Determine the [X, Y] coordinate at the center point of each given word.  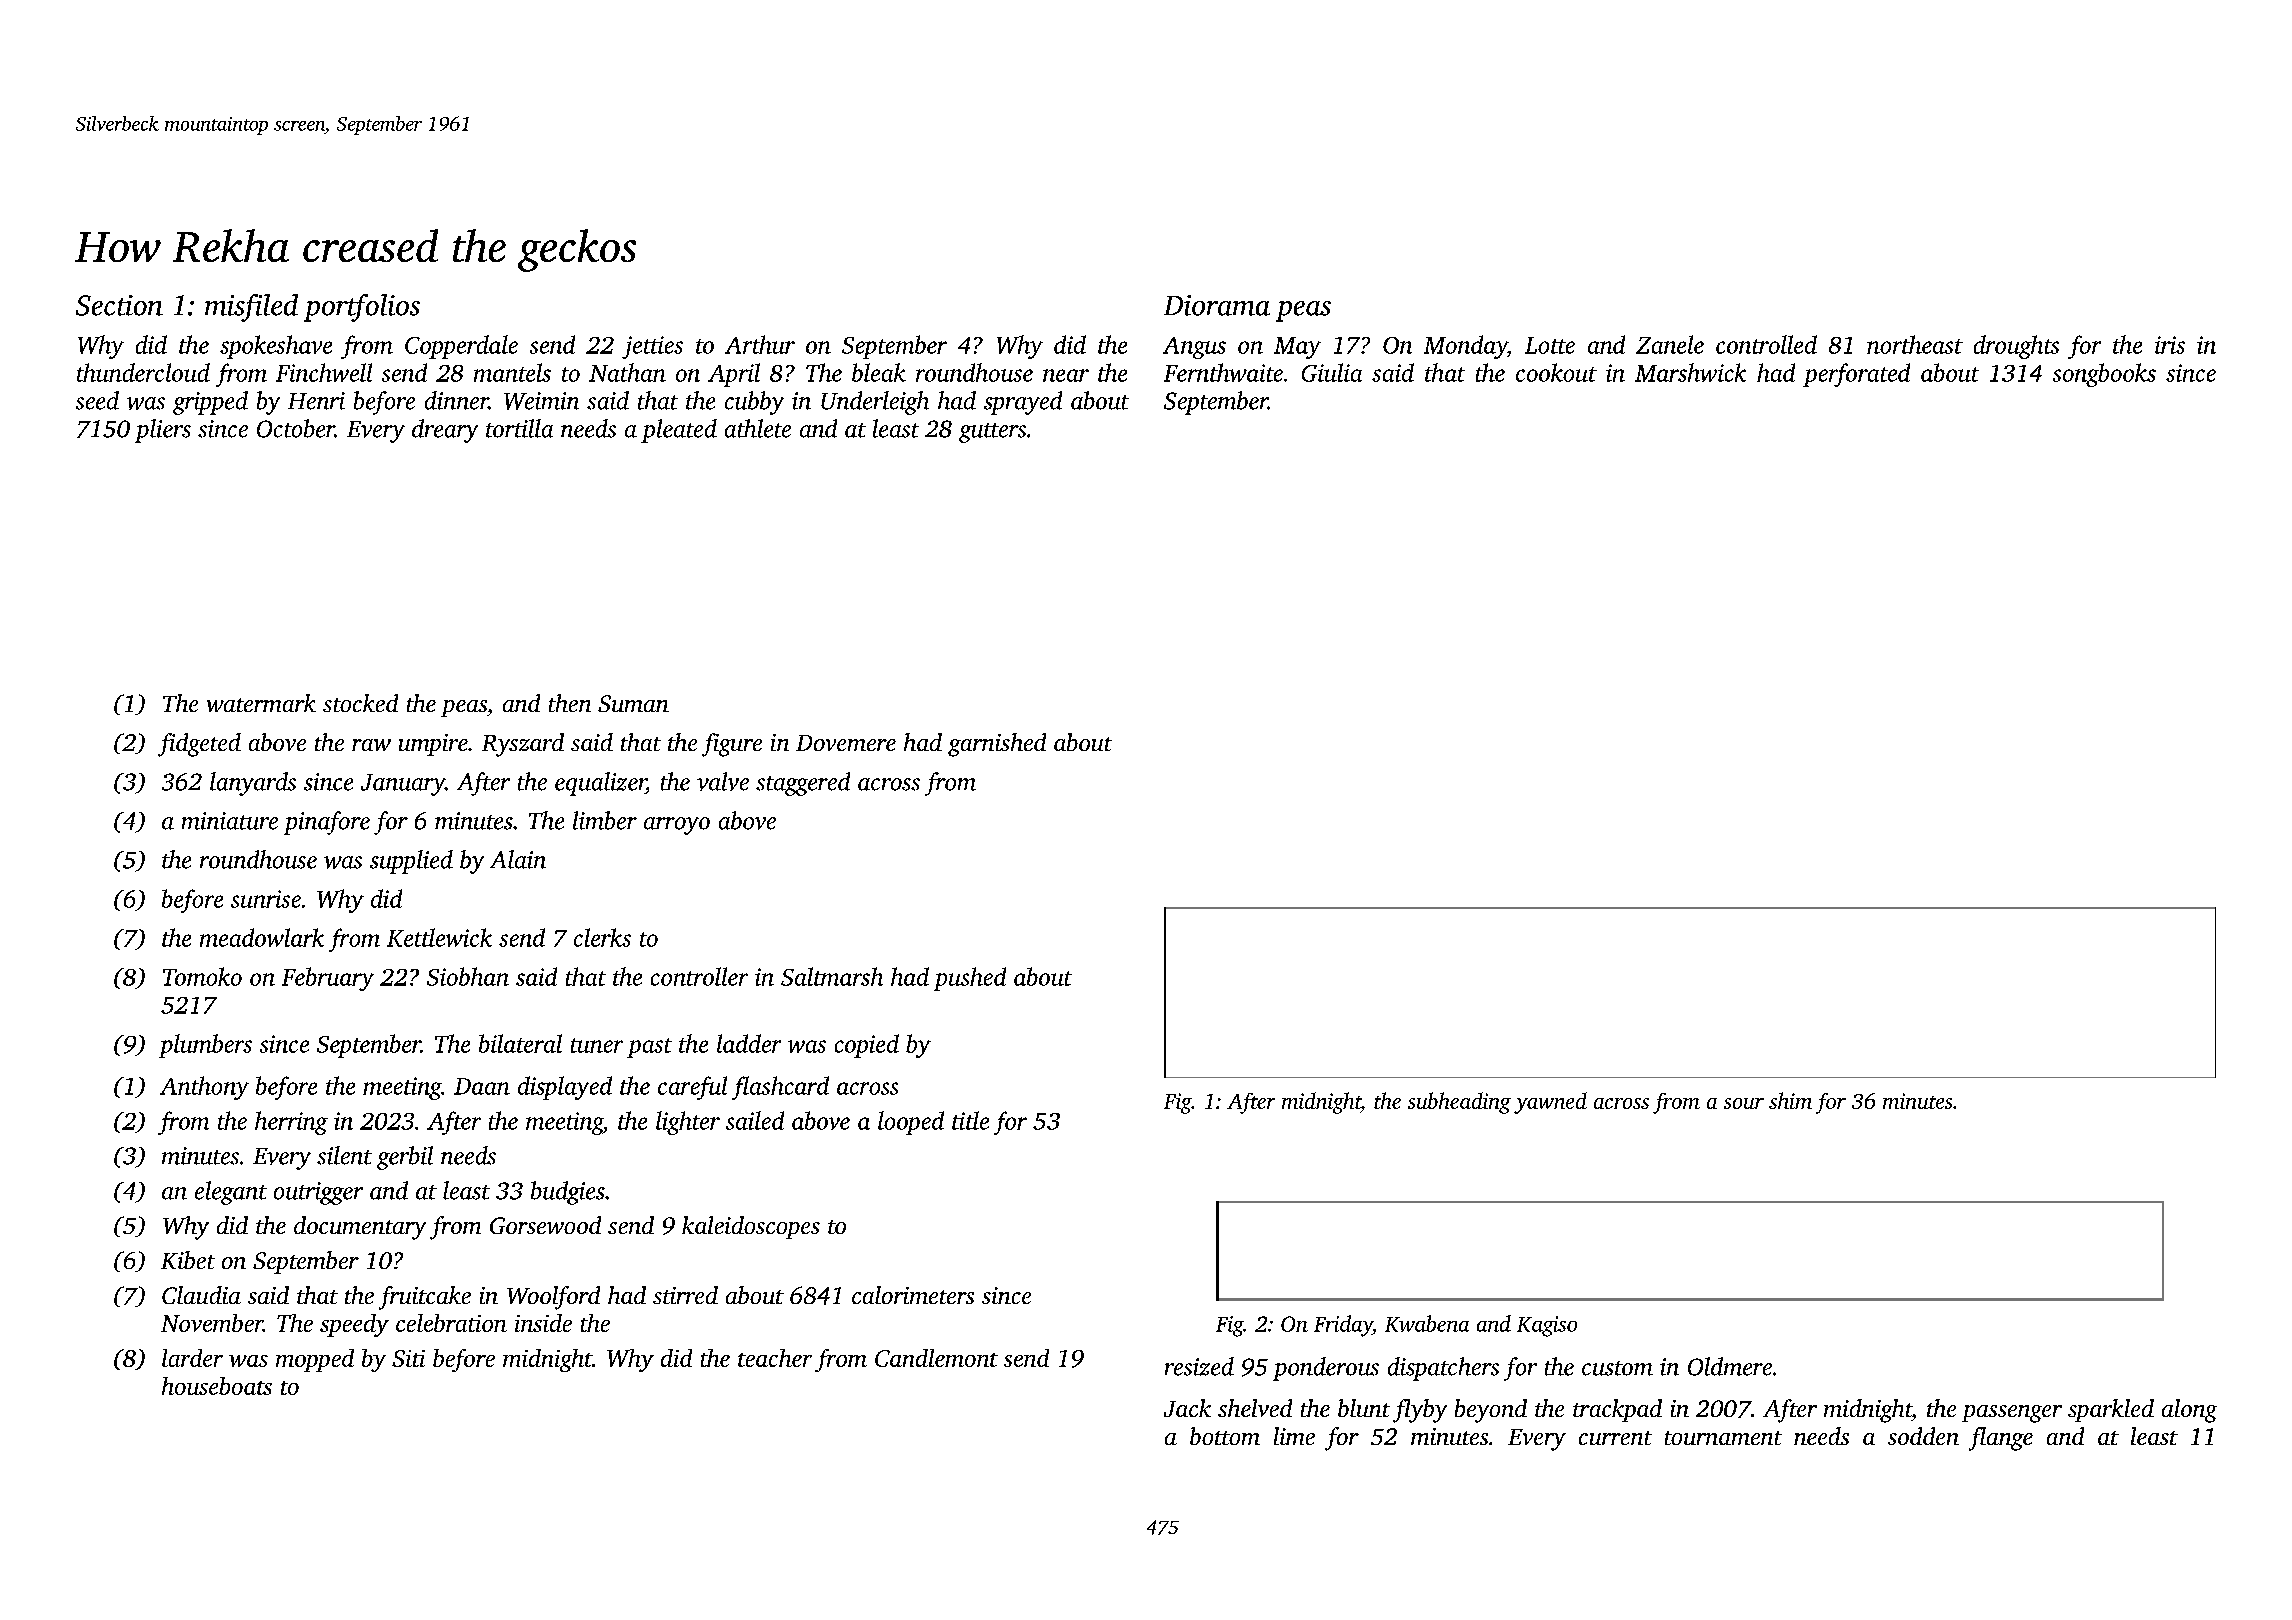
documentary [360, 1228]
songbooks [2104, 375]
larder [192, 1358]
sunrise [266, 899]
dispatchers [1443, 1369]
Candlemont [936, 1358]
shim [1790, 1100]
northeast [1915, 344]
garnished [997, 745]
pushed [970, 979]
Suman [633, 703]
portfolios [362, 308]
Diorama [1217, 305]
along [2189, 1411]
